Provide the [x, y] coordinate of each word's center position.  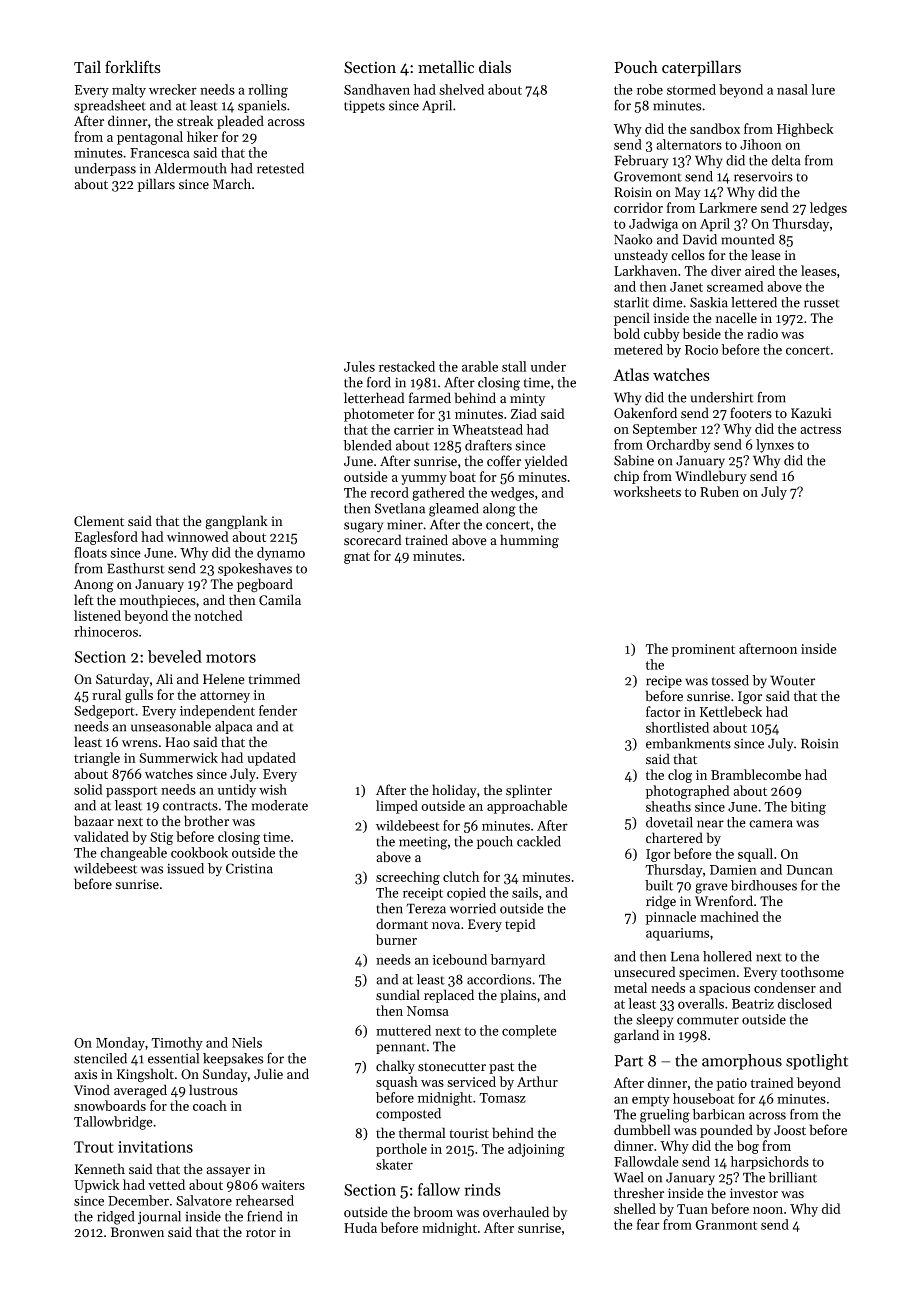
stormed [691, 89]
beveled [175, 656]
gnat [357, 558]
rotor [261, 1233]
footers [751, 413]
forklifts [133, 67]
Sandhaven [377, 89]
